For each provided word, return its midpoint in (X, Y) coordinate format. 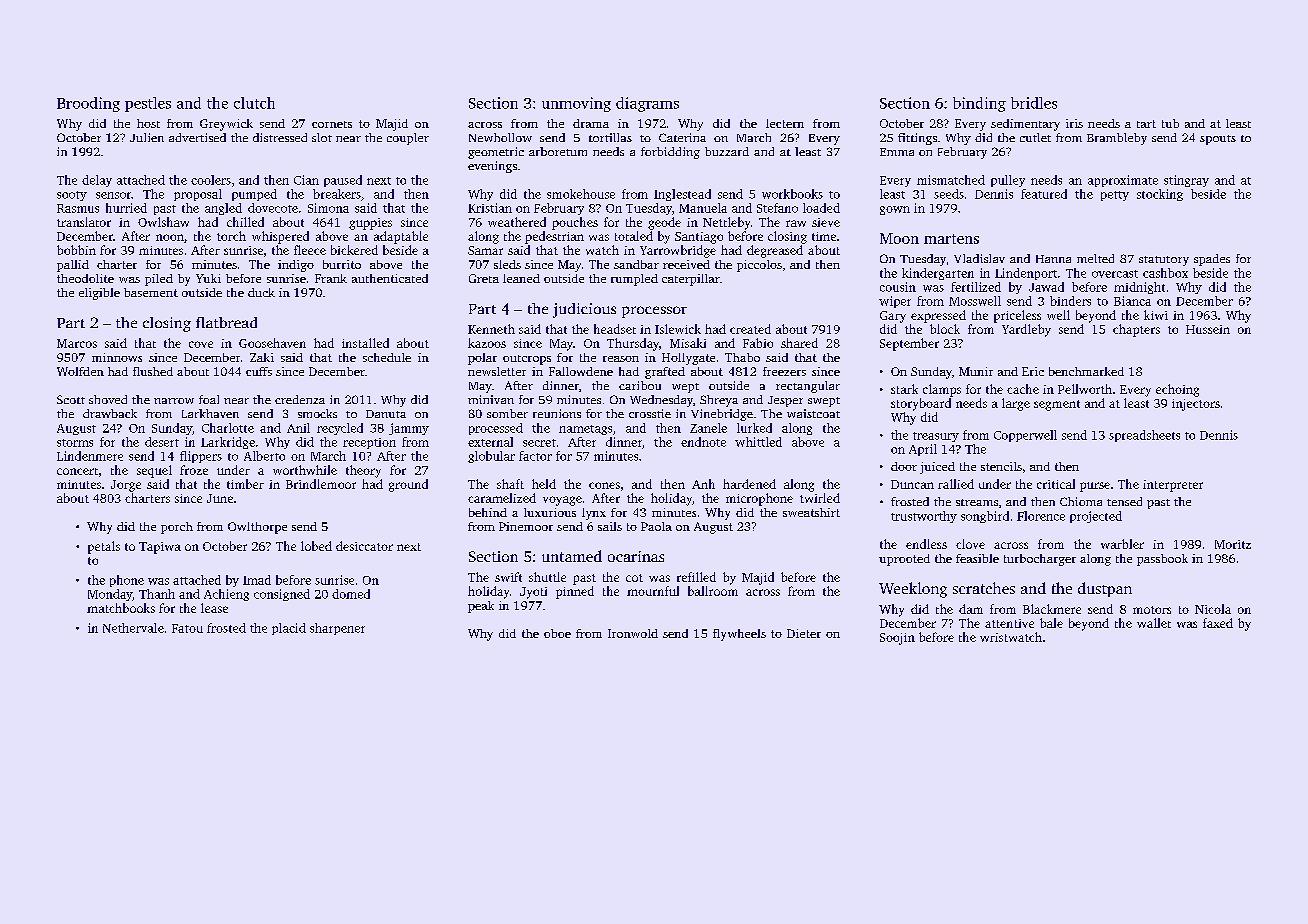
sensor (113, 195)
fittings (917, 139)
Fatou (187, 628)
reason (621, 359)
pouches (575, 223)
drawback (110, 413)
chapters (1136, 330)
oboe (557, 633)
